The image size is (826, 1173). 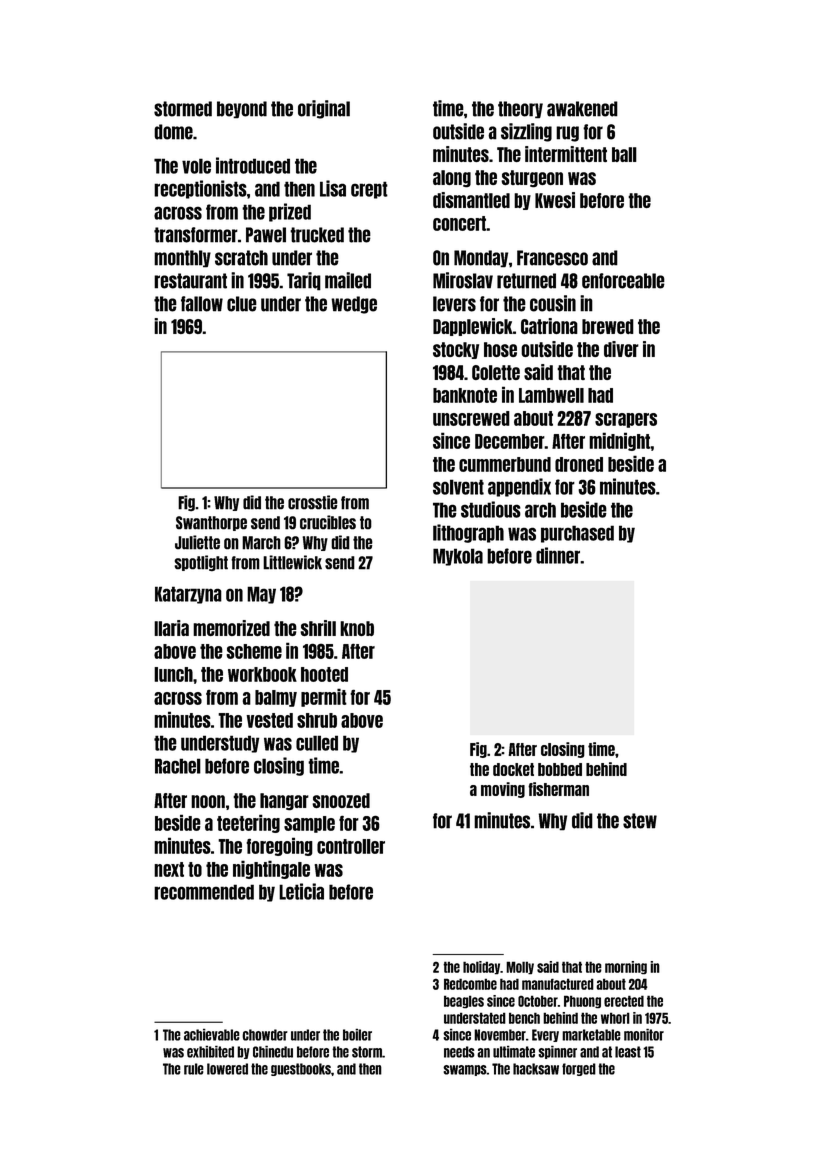 I want to click on purchased, so click(x=577, y=534).
